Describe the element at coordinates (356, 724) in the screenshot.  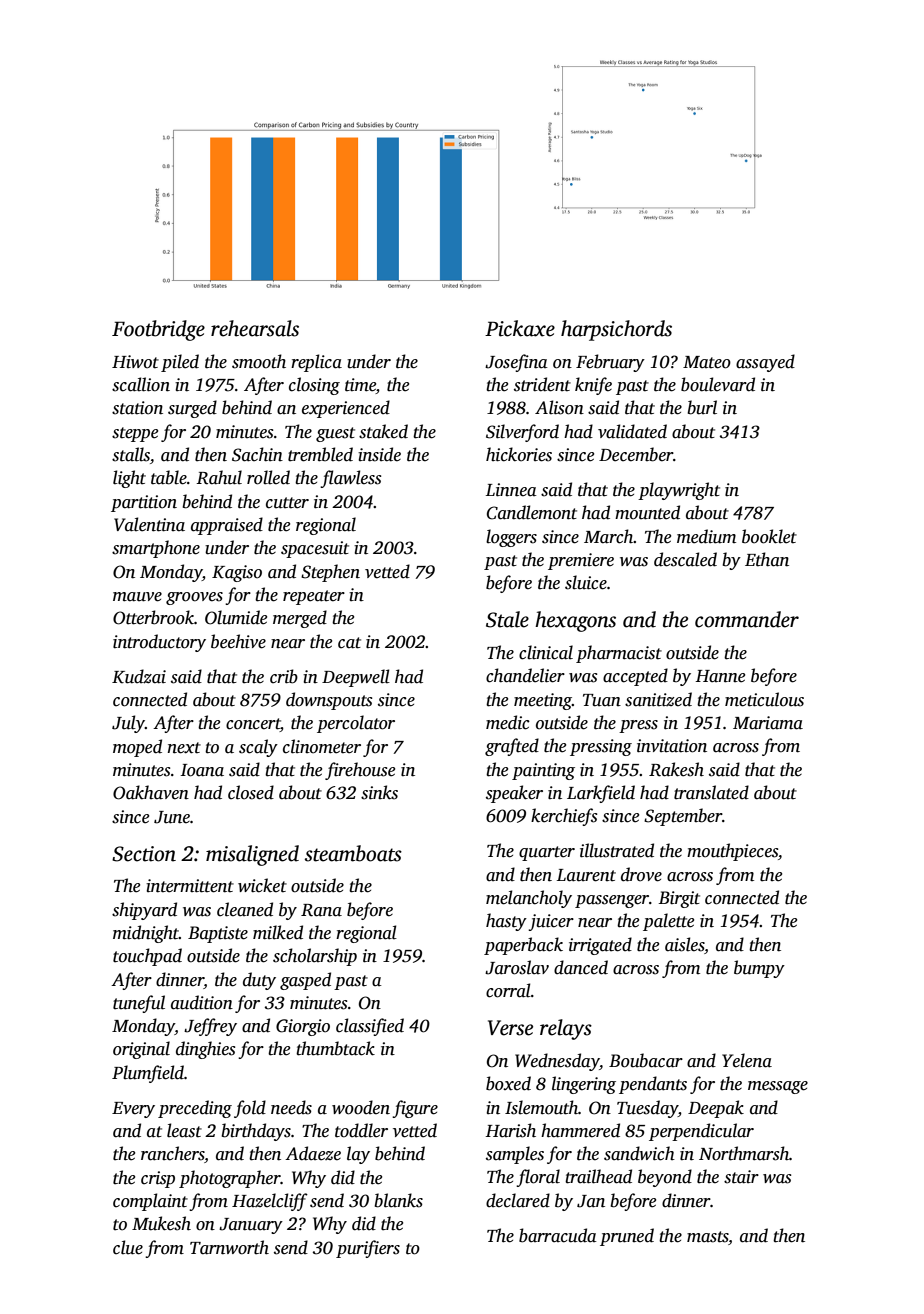
I see `percolator` at that location.
